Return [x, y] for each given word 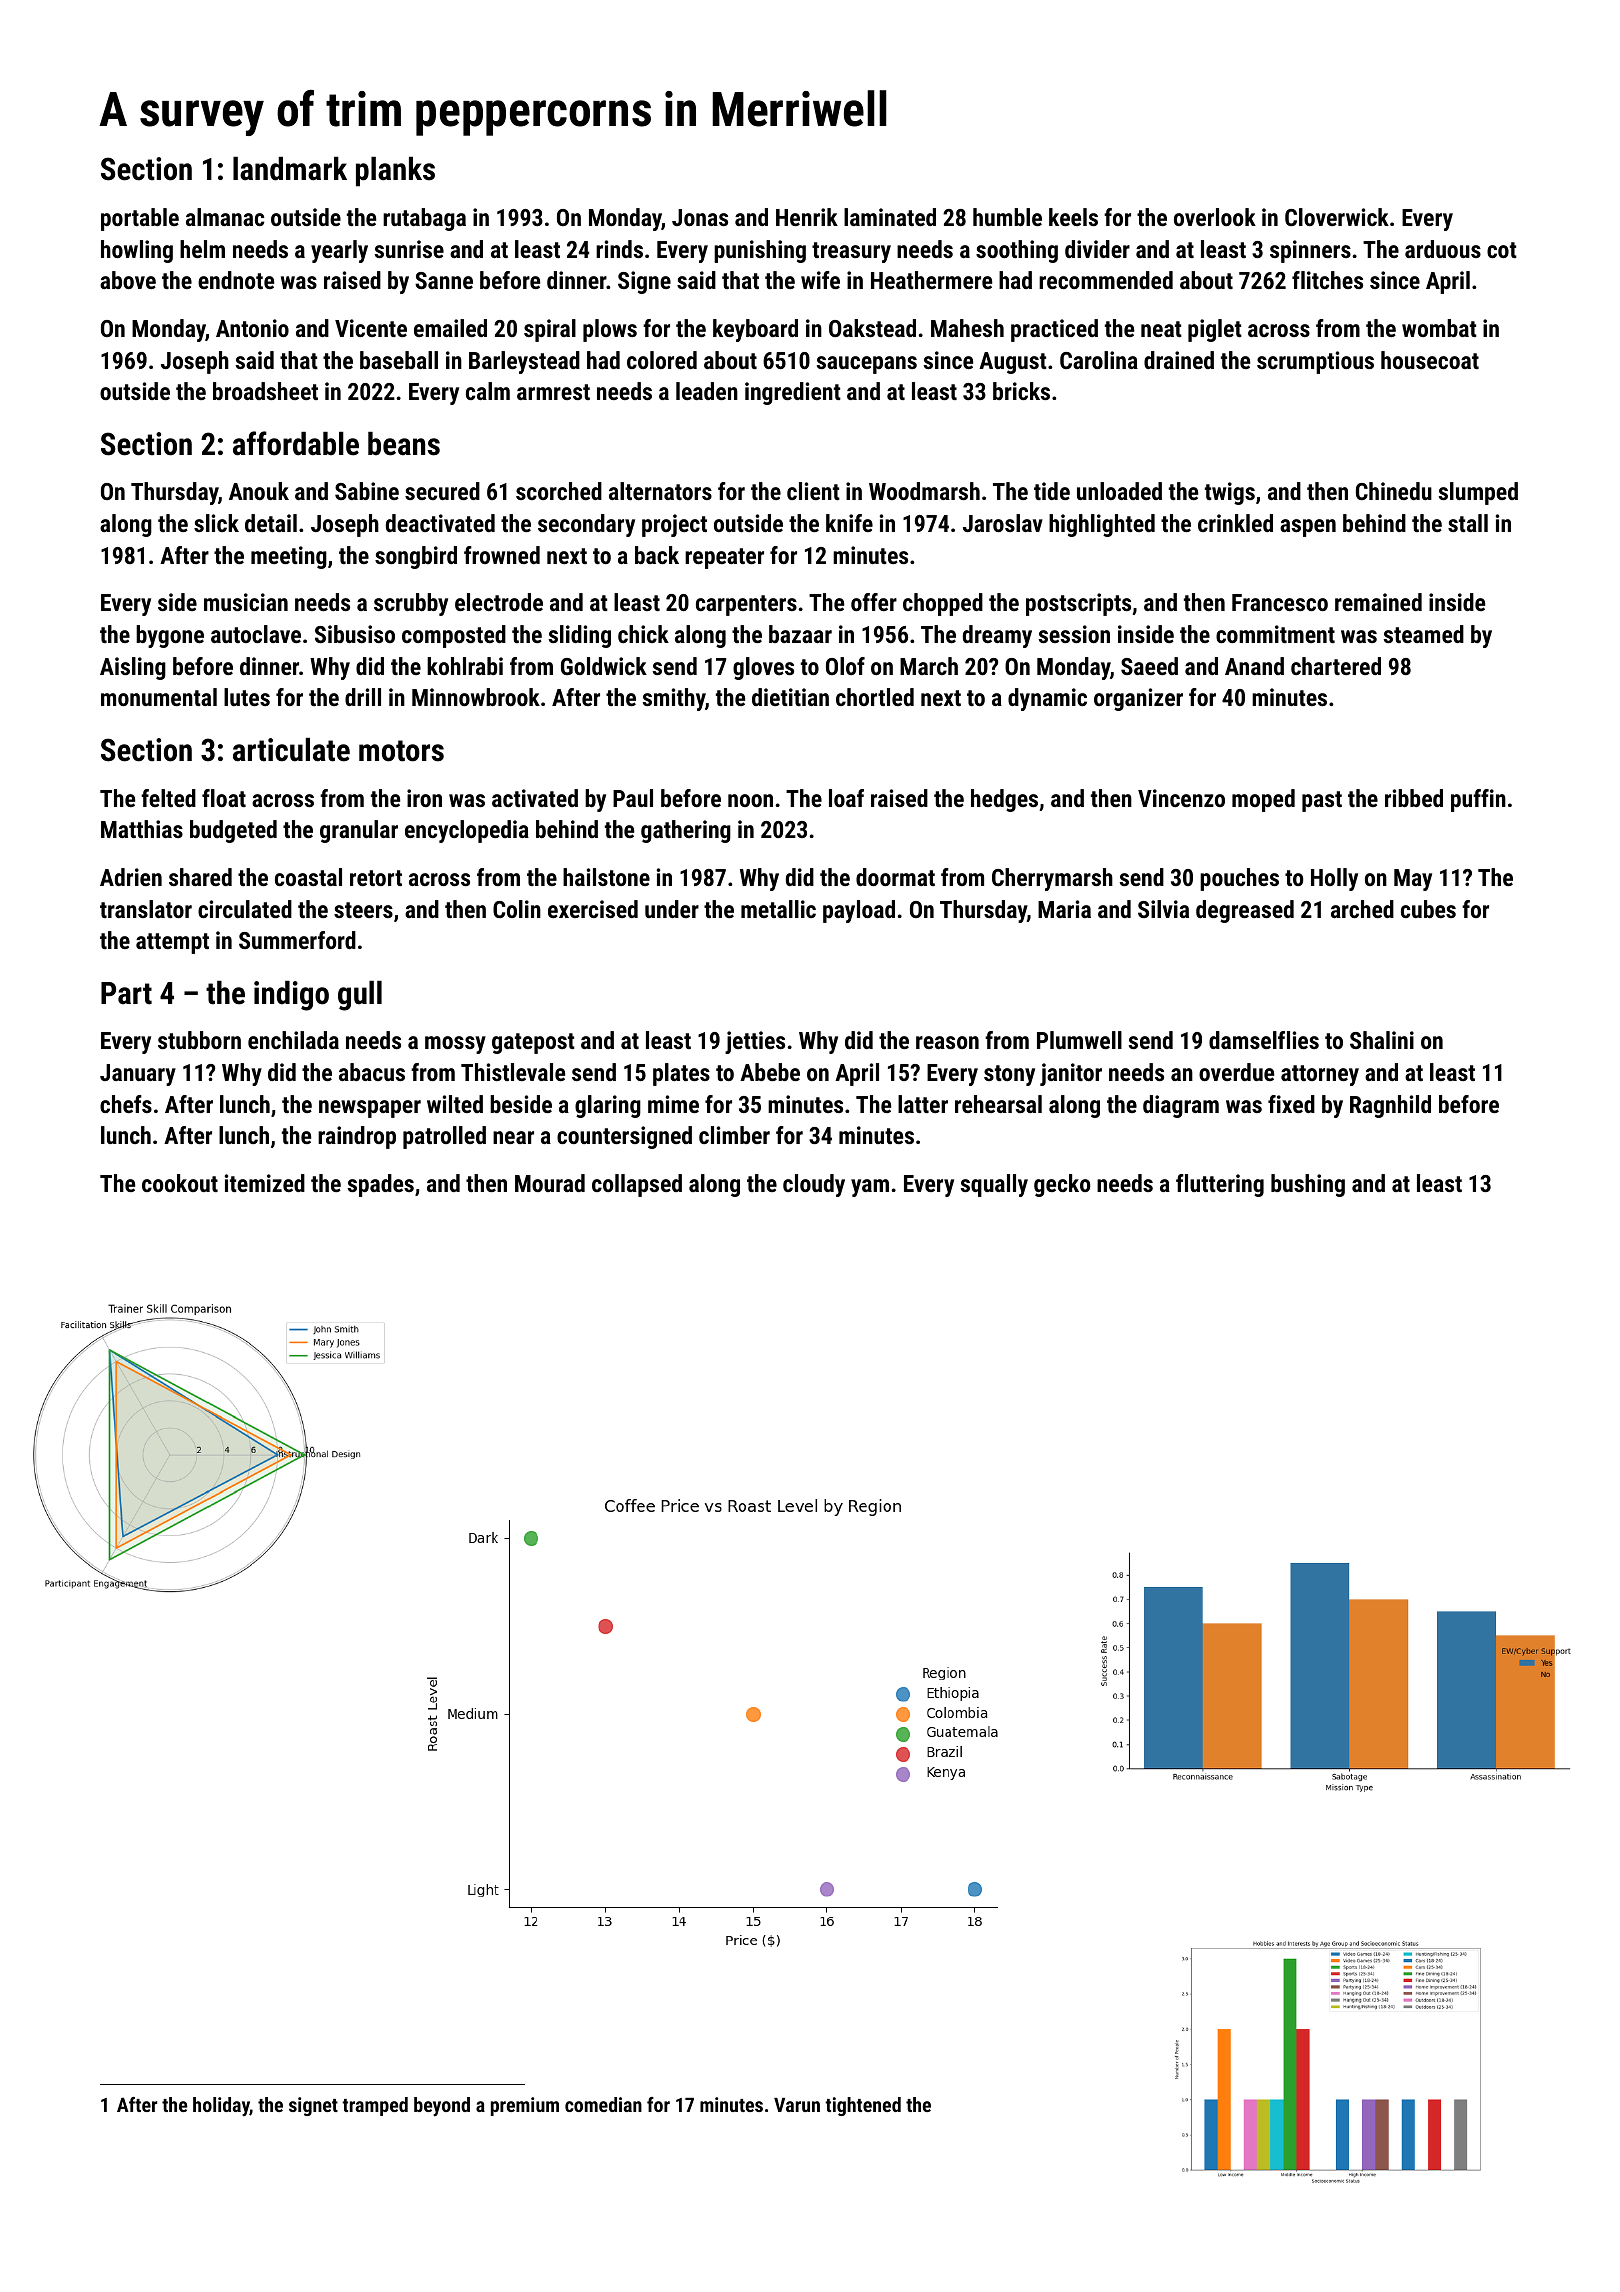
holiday [221, 2106]
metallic [778, 909]
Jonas [700, 217]
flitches [1327, 280]
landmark [290, 168]
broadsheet [265, 391]
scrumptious [1315, 362]
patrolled [444, 1137]
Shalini [1382, 1040]
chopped [943, 604]
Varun [797, 2105]
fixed [1291, 1104]
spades [381, 1185]
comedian [603, 2104]
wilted [455, 1104]
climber [734, 1135]
